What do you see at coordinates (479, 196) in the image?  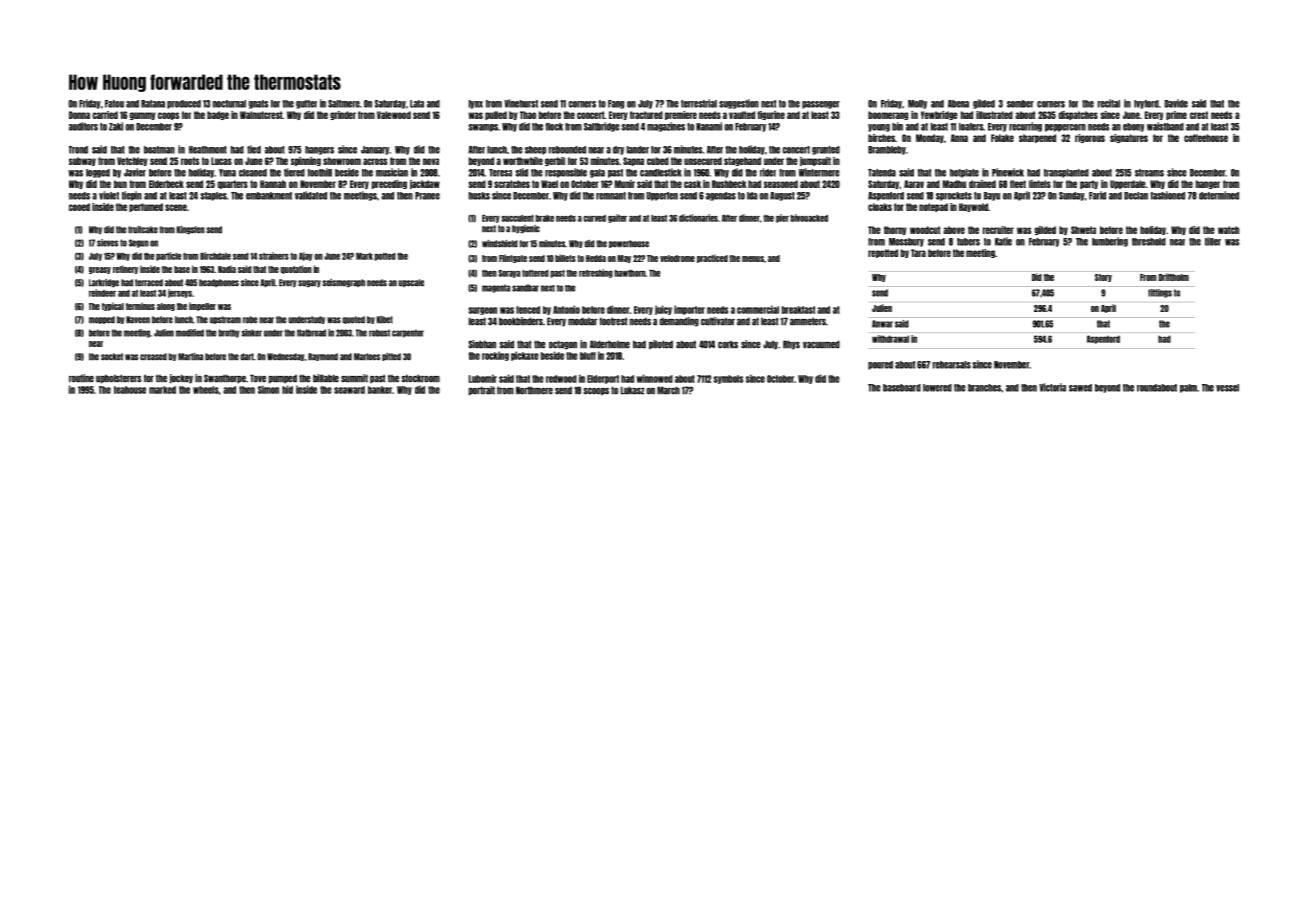 I see `husks` at bounding box center [479, 196].
